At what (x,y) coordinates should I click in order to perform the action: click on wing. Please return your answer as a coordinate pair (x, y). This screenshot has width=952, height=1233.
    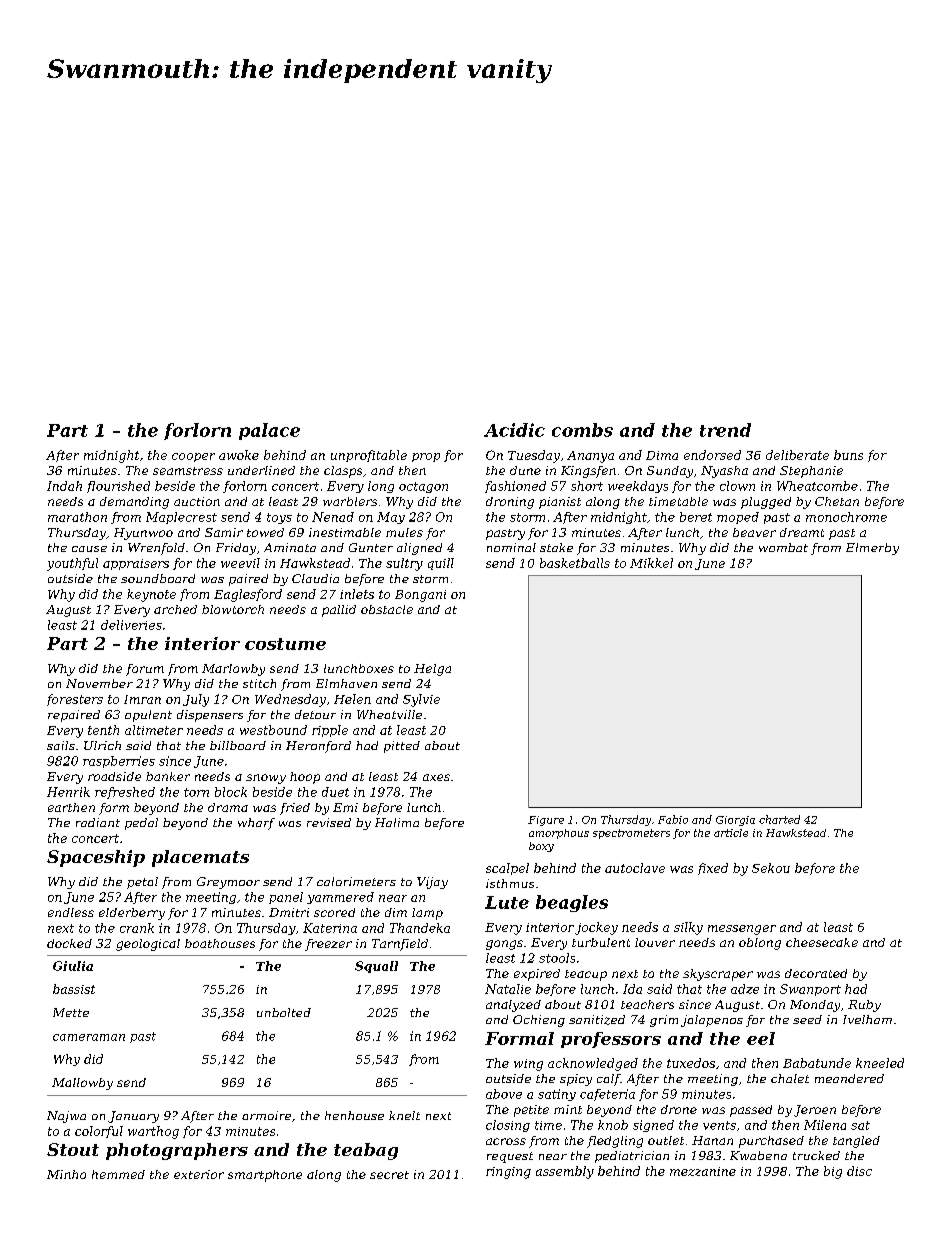
    Looking at the image, I should click on (528, 1065).
